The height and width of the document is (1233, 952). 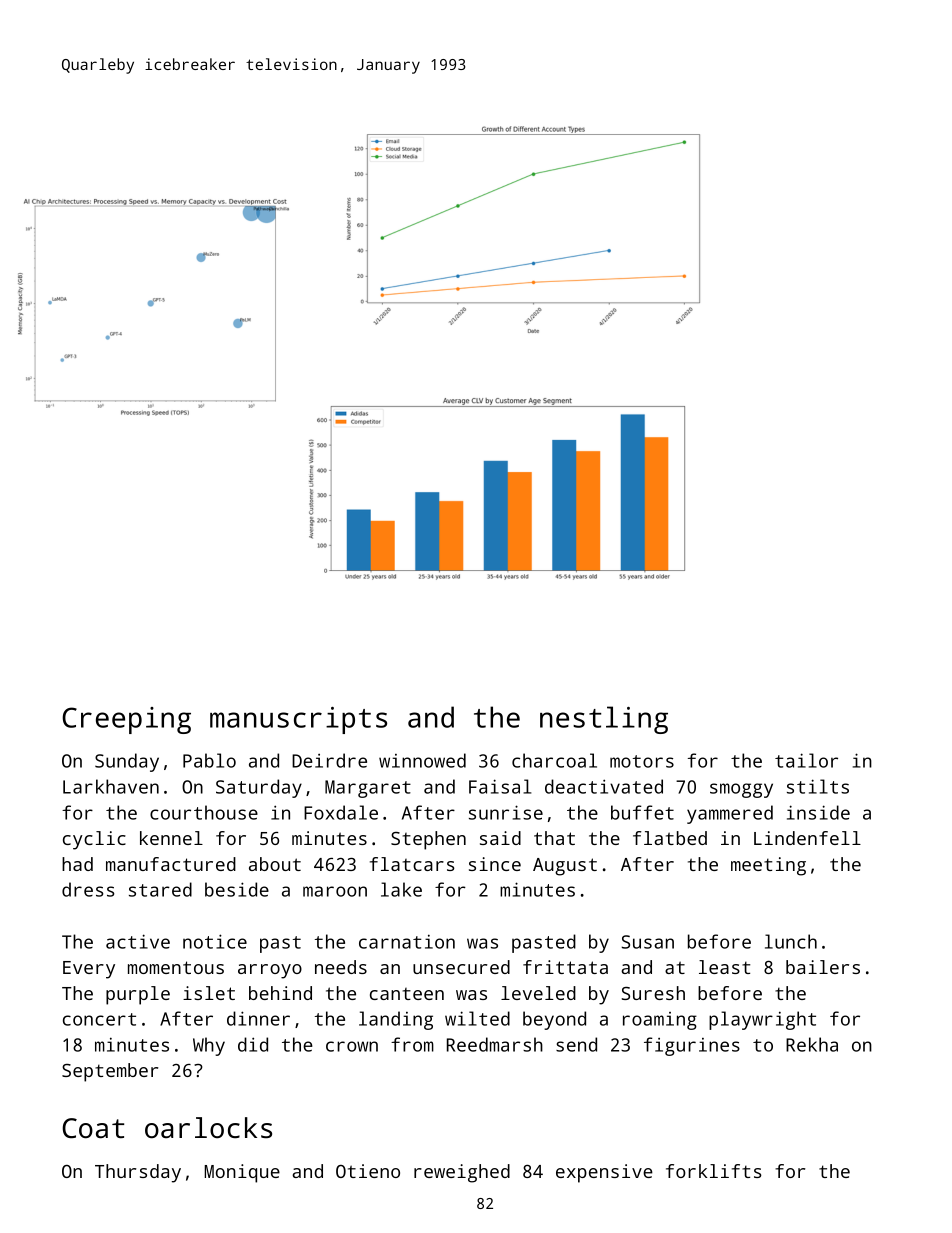 I want to click on forklifts, so click(x=714, y=1171).
